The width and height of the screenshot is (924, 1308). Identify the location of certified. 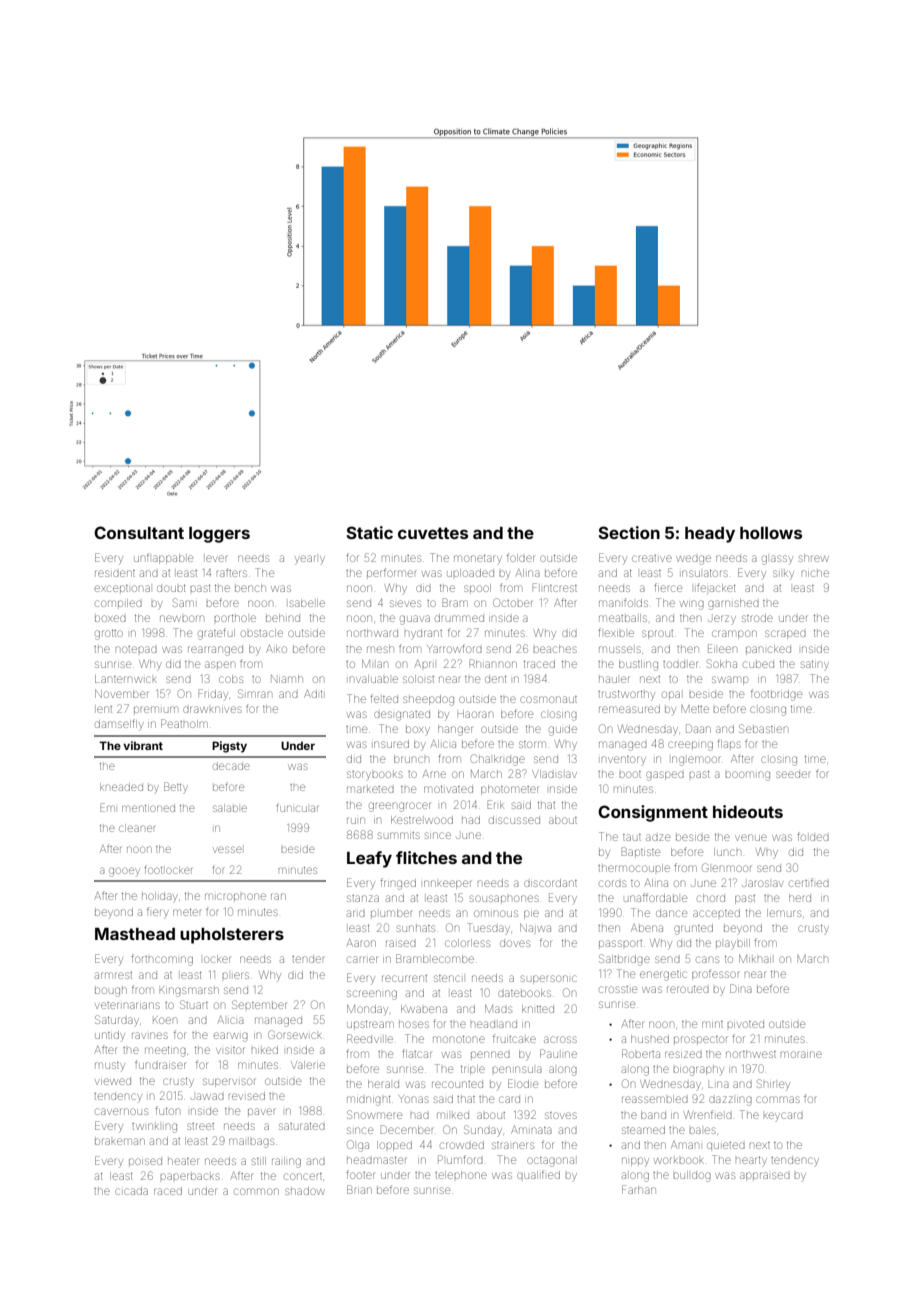
(809, 882).
